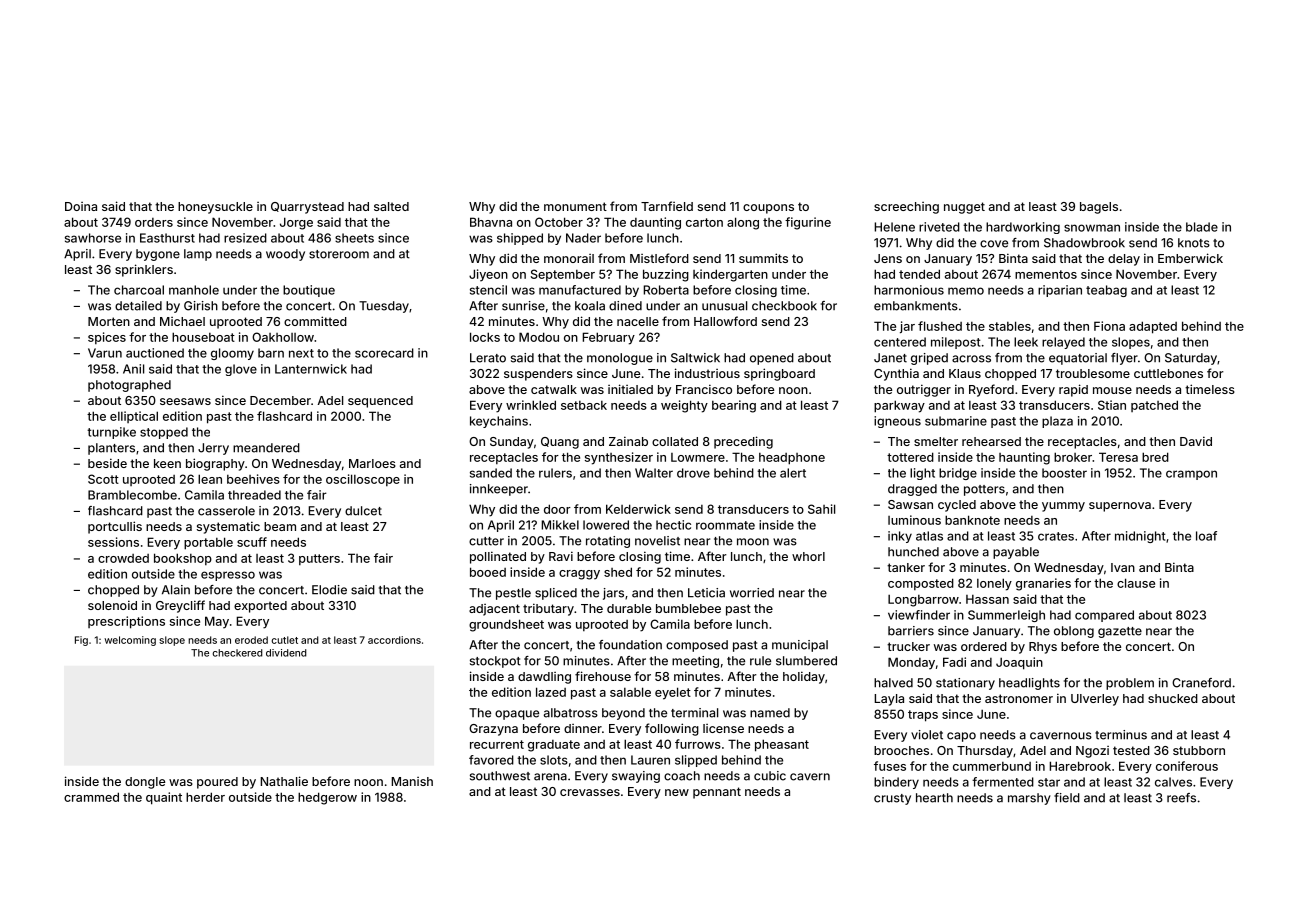  Describe the element at coordinates (327, 798) in the page. I see `hedgerow` at that location.
